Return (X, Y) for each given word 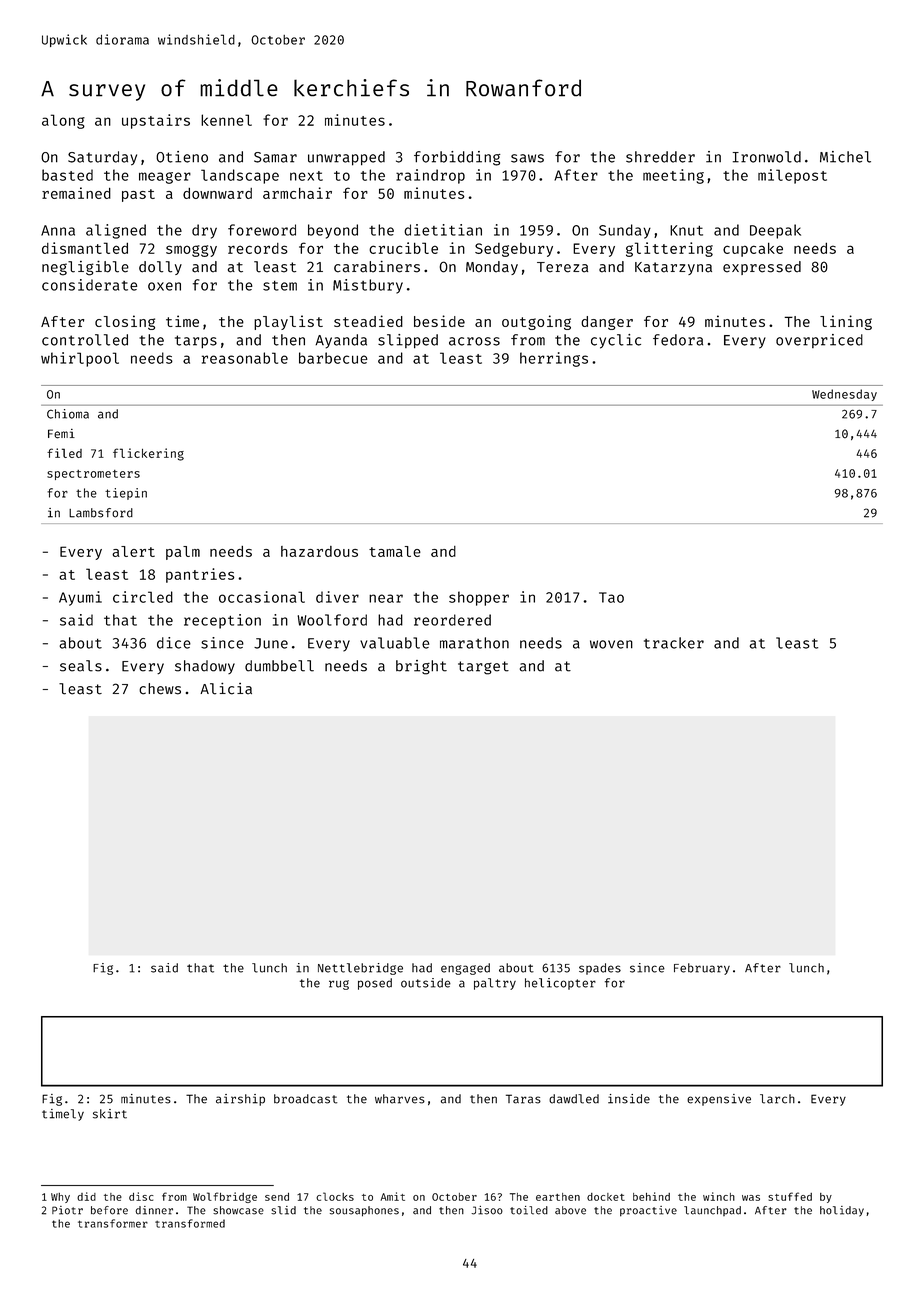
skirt (110, 1114)
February (702, 969)
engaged (465, 969)
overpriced (819, 341)
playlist (288, 322)
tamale (395, 551)
